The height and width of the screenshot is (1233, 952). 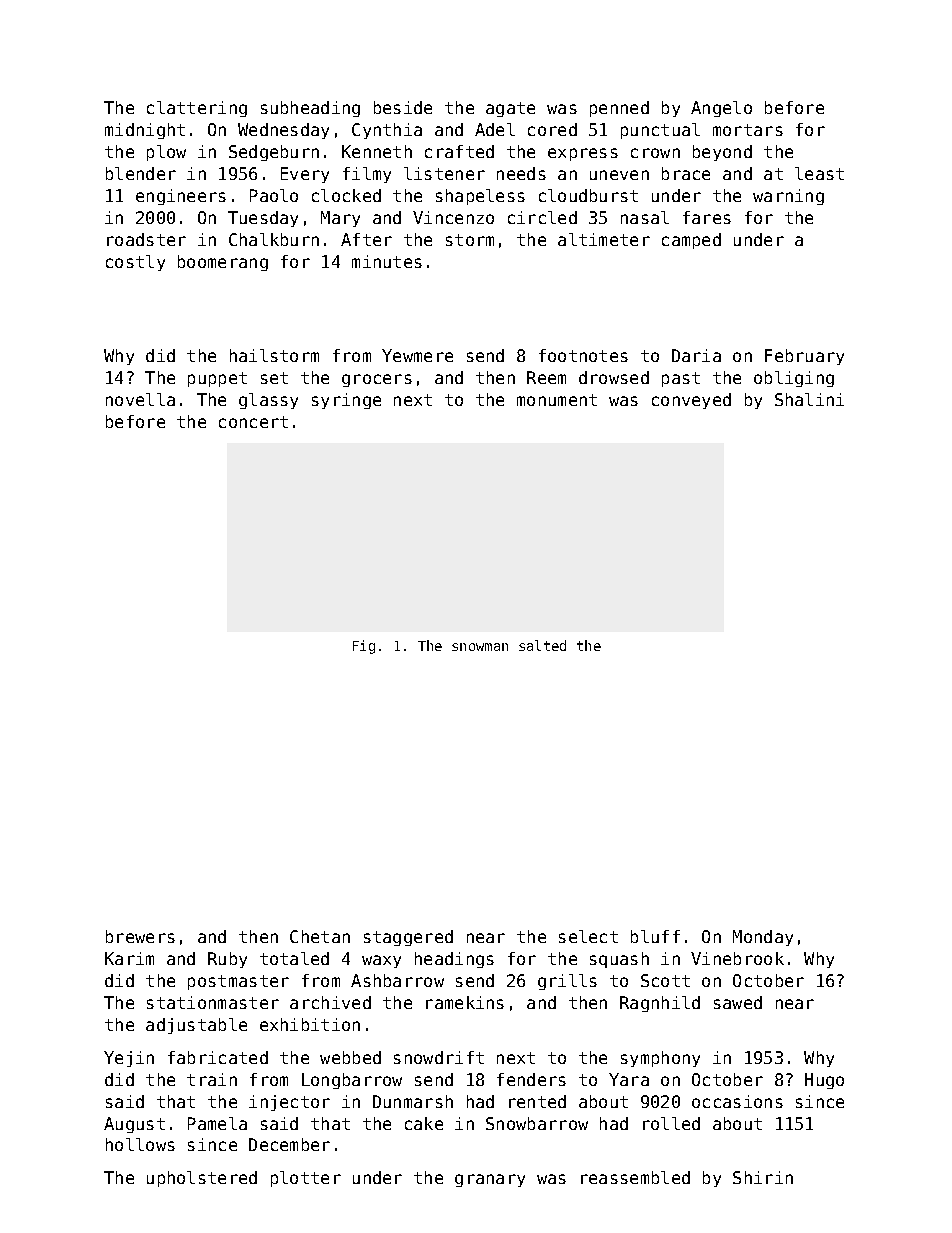 I want to click on Daria, so click(x=696, y=355).
